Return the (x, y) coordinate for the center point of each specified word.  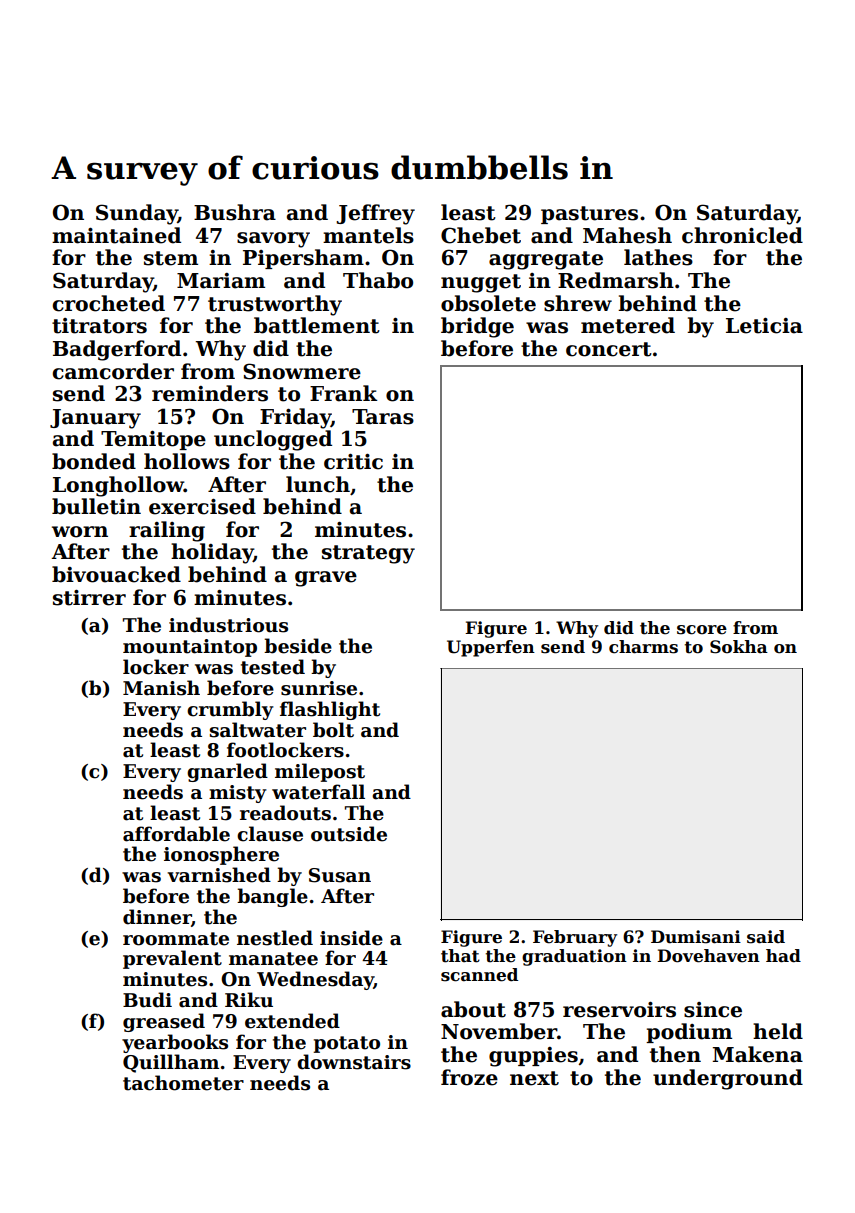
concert (609, 349)
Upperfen (491, 648)
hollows (187, 461)
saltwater (258, 730)
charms (643, 647)
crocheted (109, 303)
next (534, 1078)
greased (164, 1022)
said (766, 937)
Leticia (764, 326)
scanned (479, 975)
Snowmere (302, 371)
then (675, 1054)
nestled (275, 938)
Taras (383, 417)
